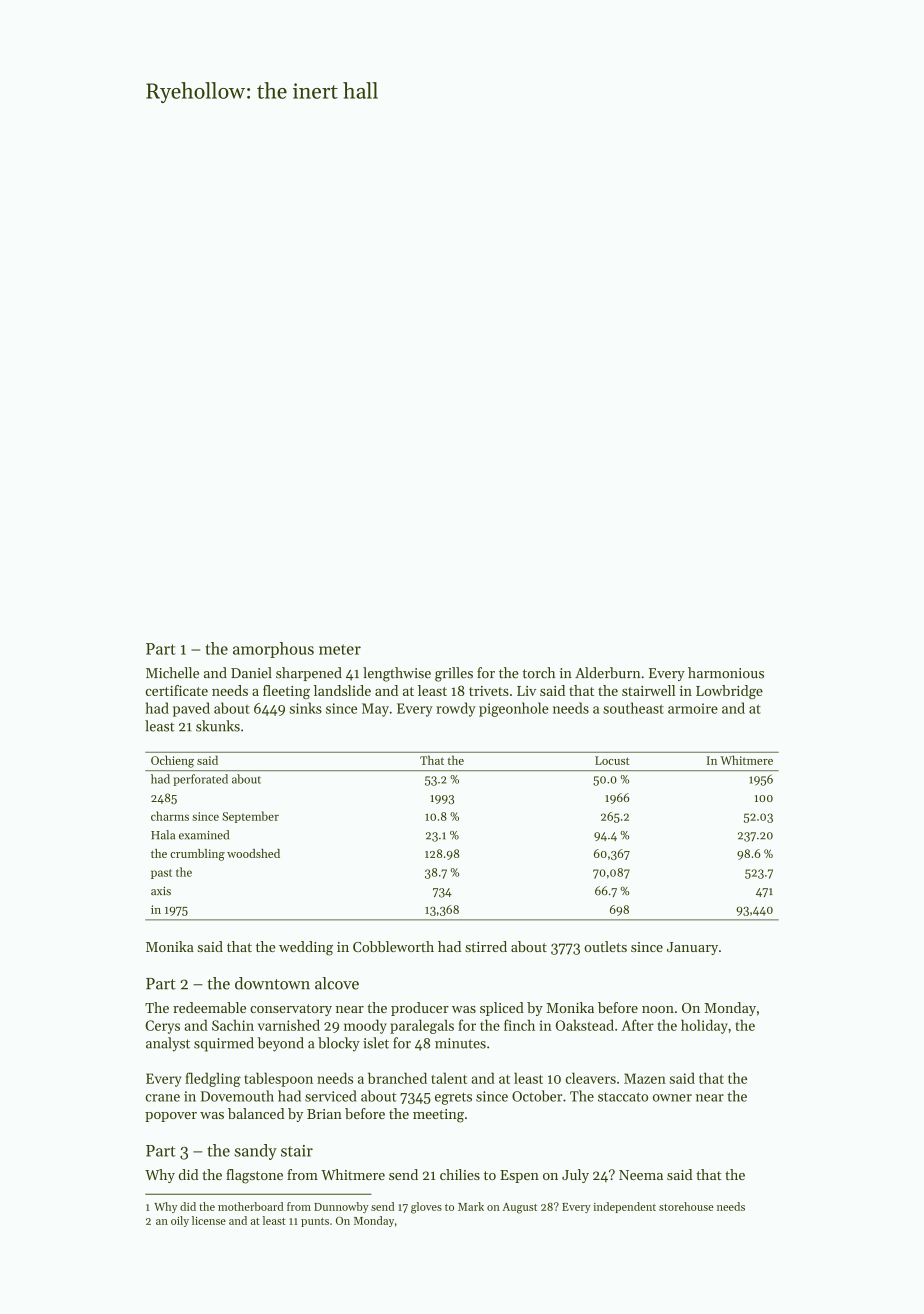 The height and width of the page is (1314, 924). Describe the element at coordinates (514, 709) in the page. I see `pigeonhole` at that location.
